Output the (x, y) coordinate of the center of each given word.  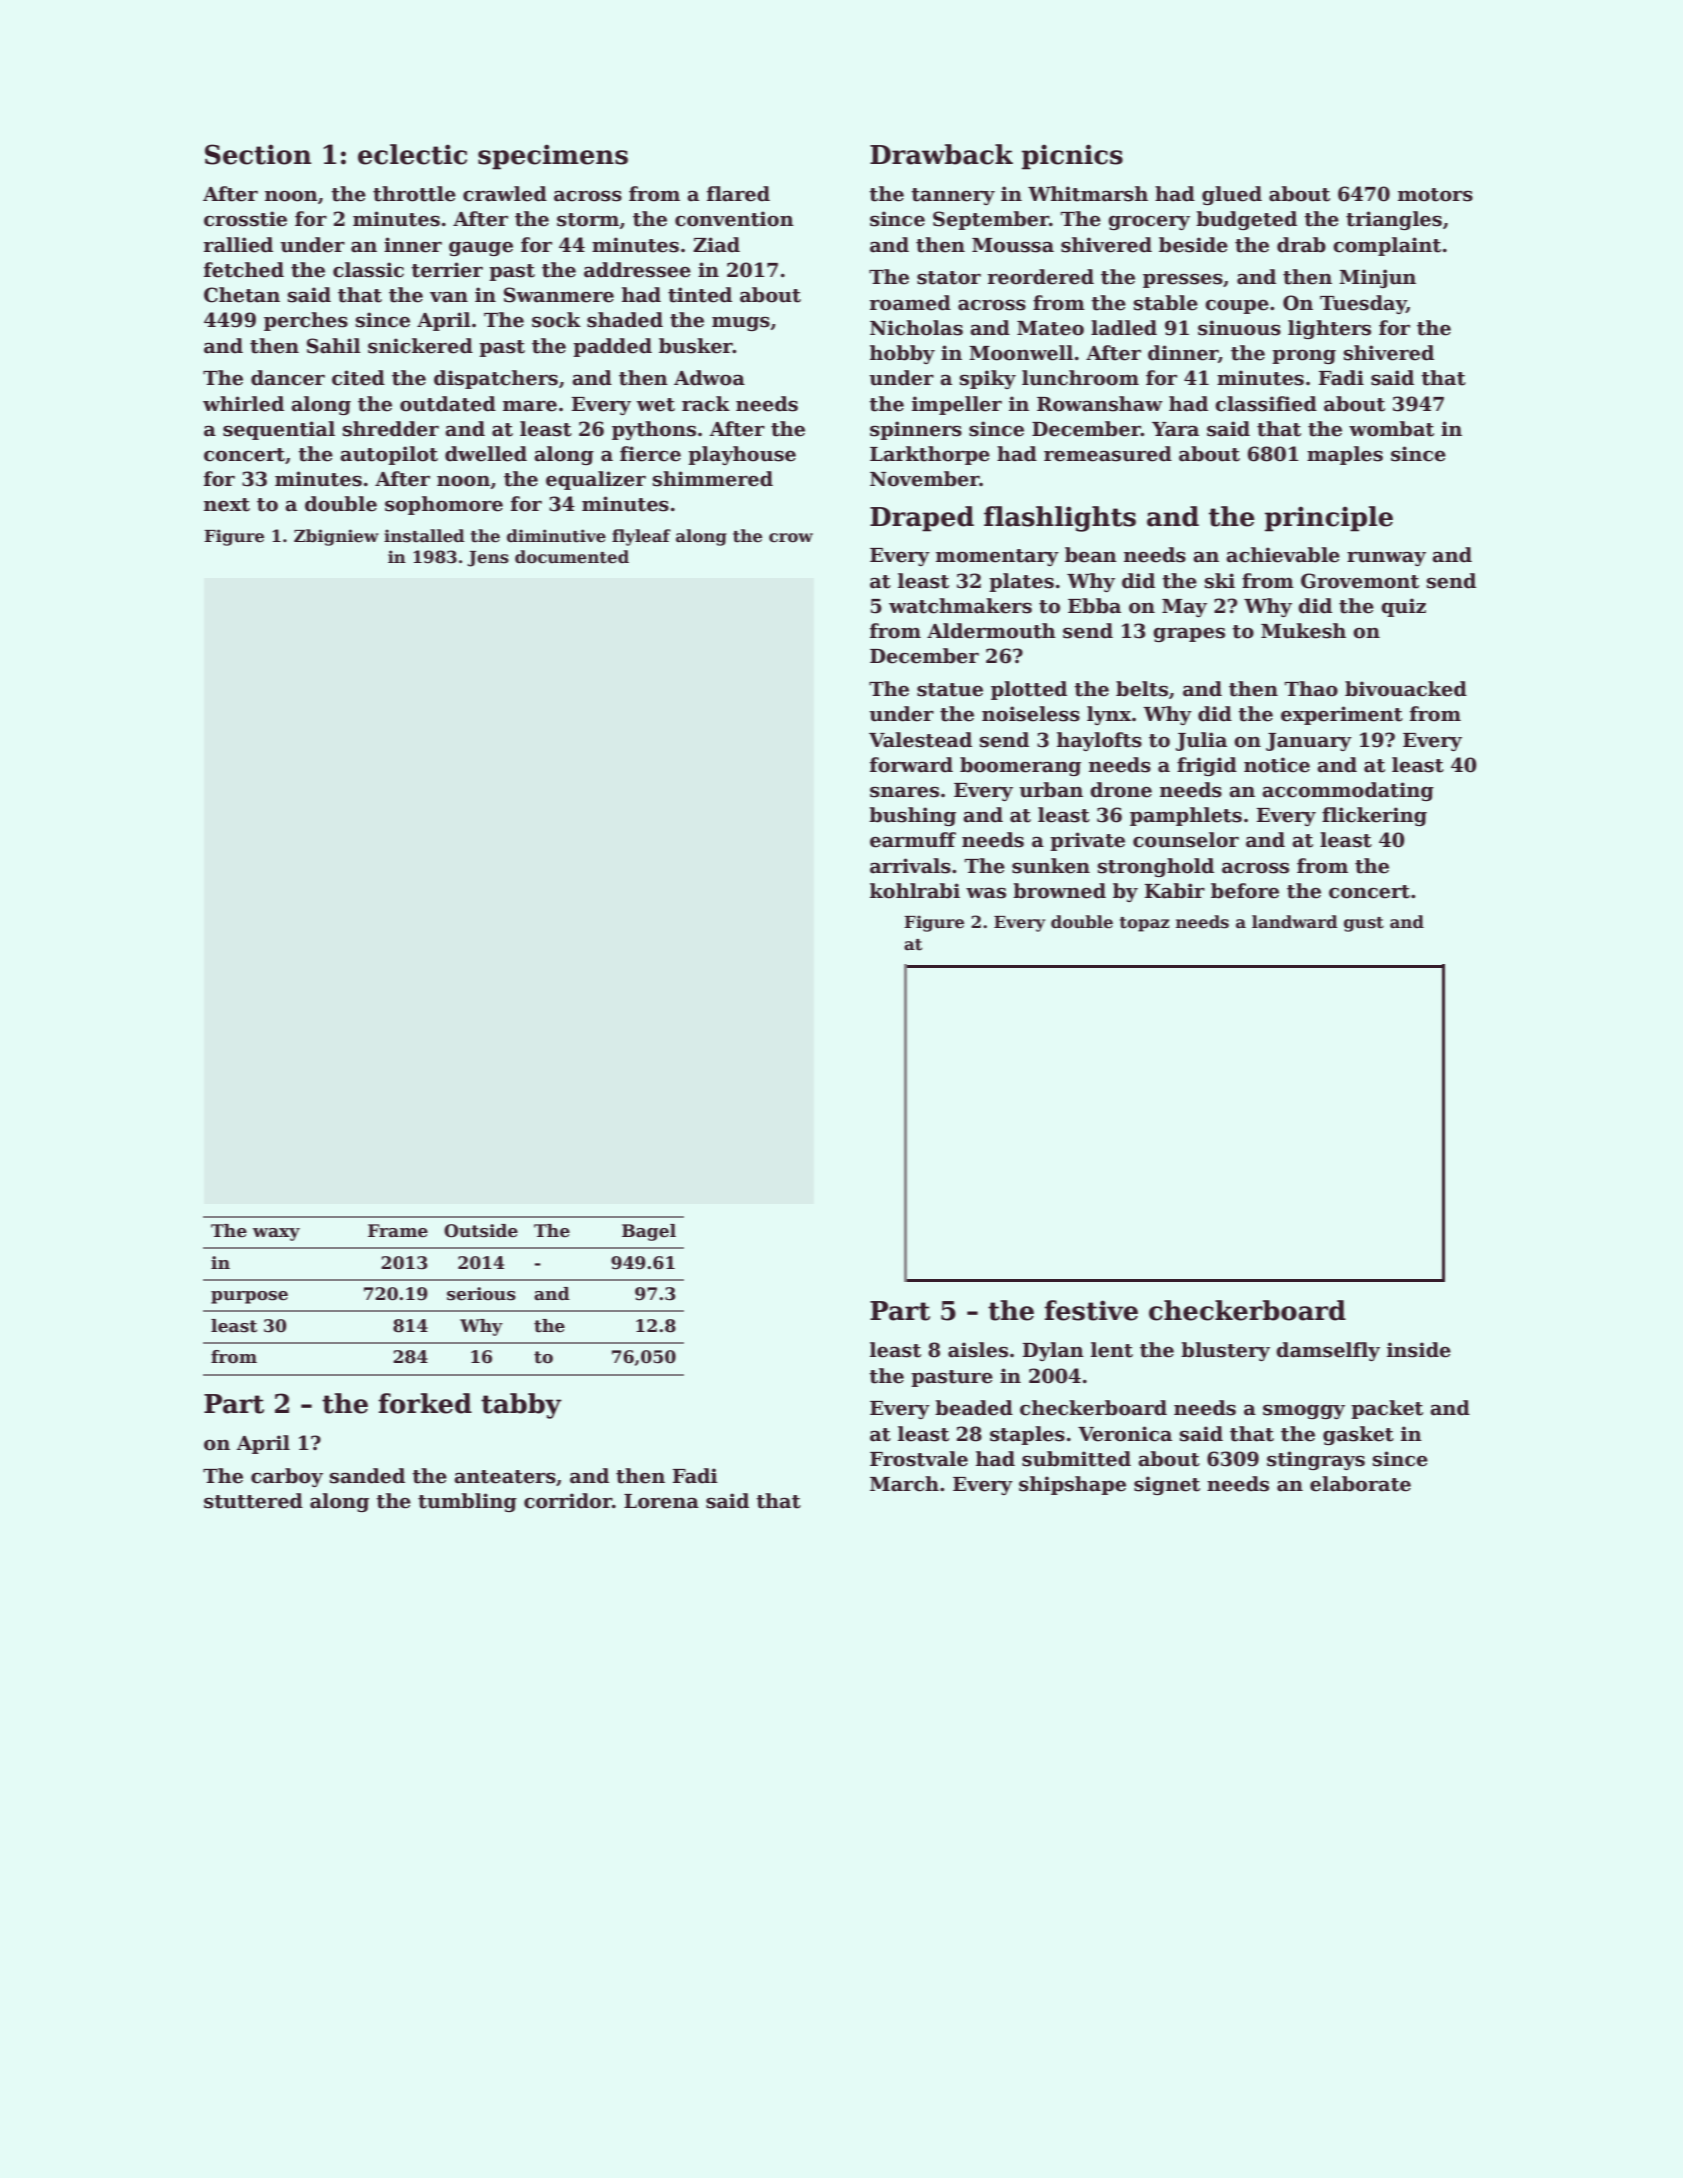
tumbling (467, 1502)
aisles (978, 1350)
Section (258, 154)
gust (1364, 924)
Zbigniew (336, 537)
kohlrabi (915, 891)
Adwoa (709, 378)
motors (1435, 195)
